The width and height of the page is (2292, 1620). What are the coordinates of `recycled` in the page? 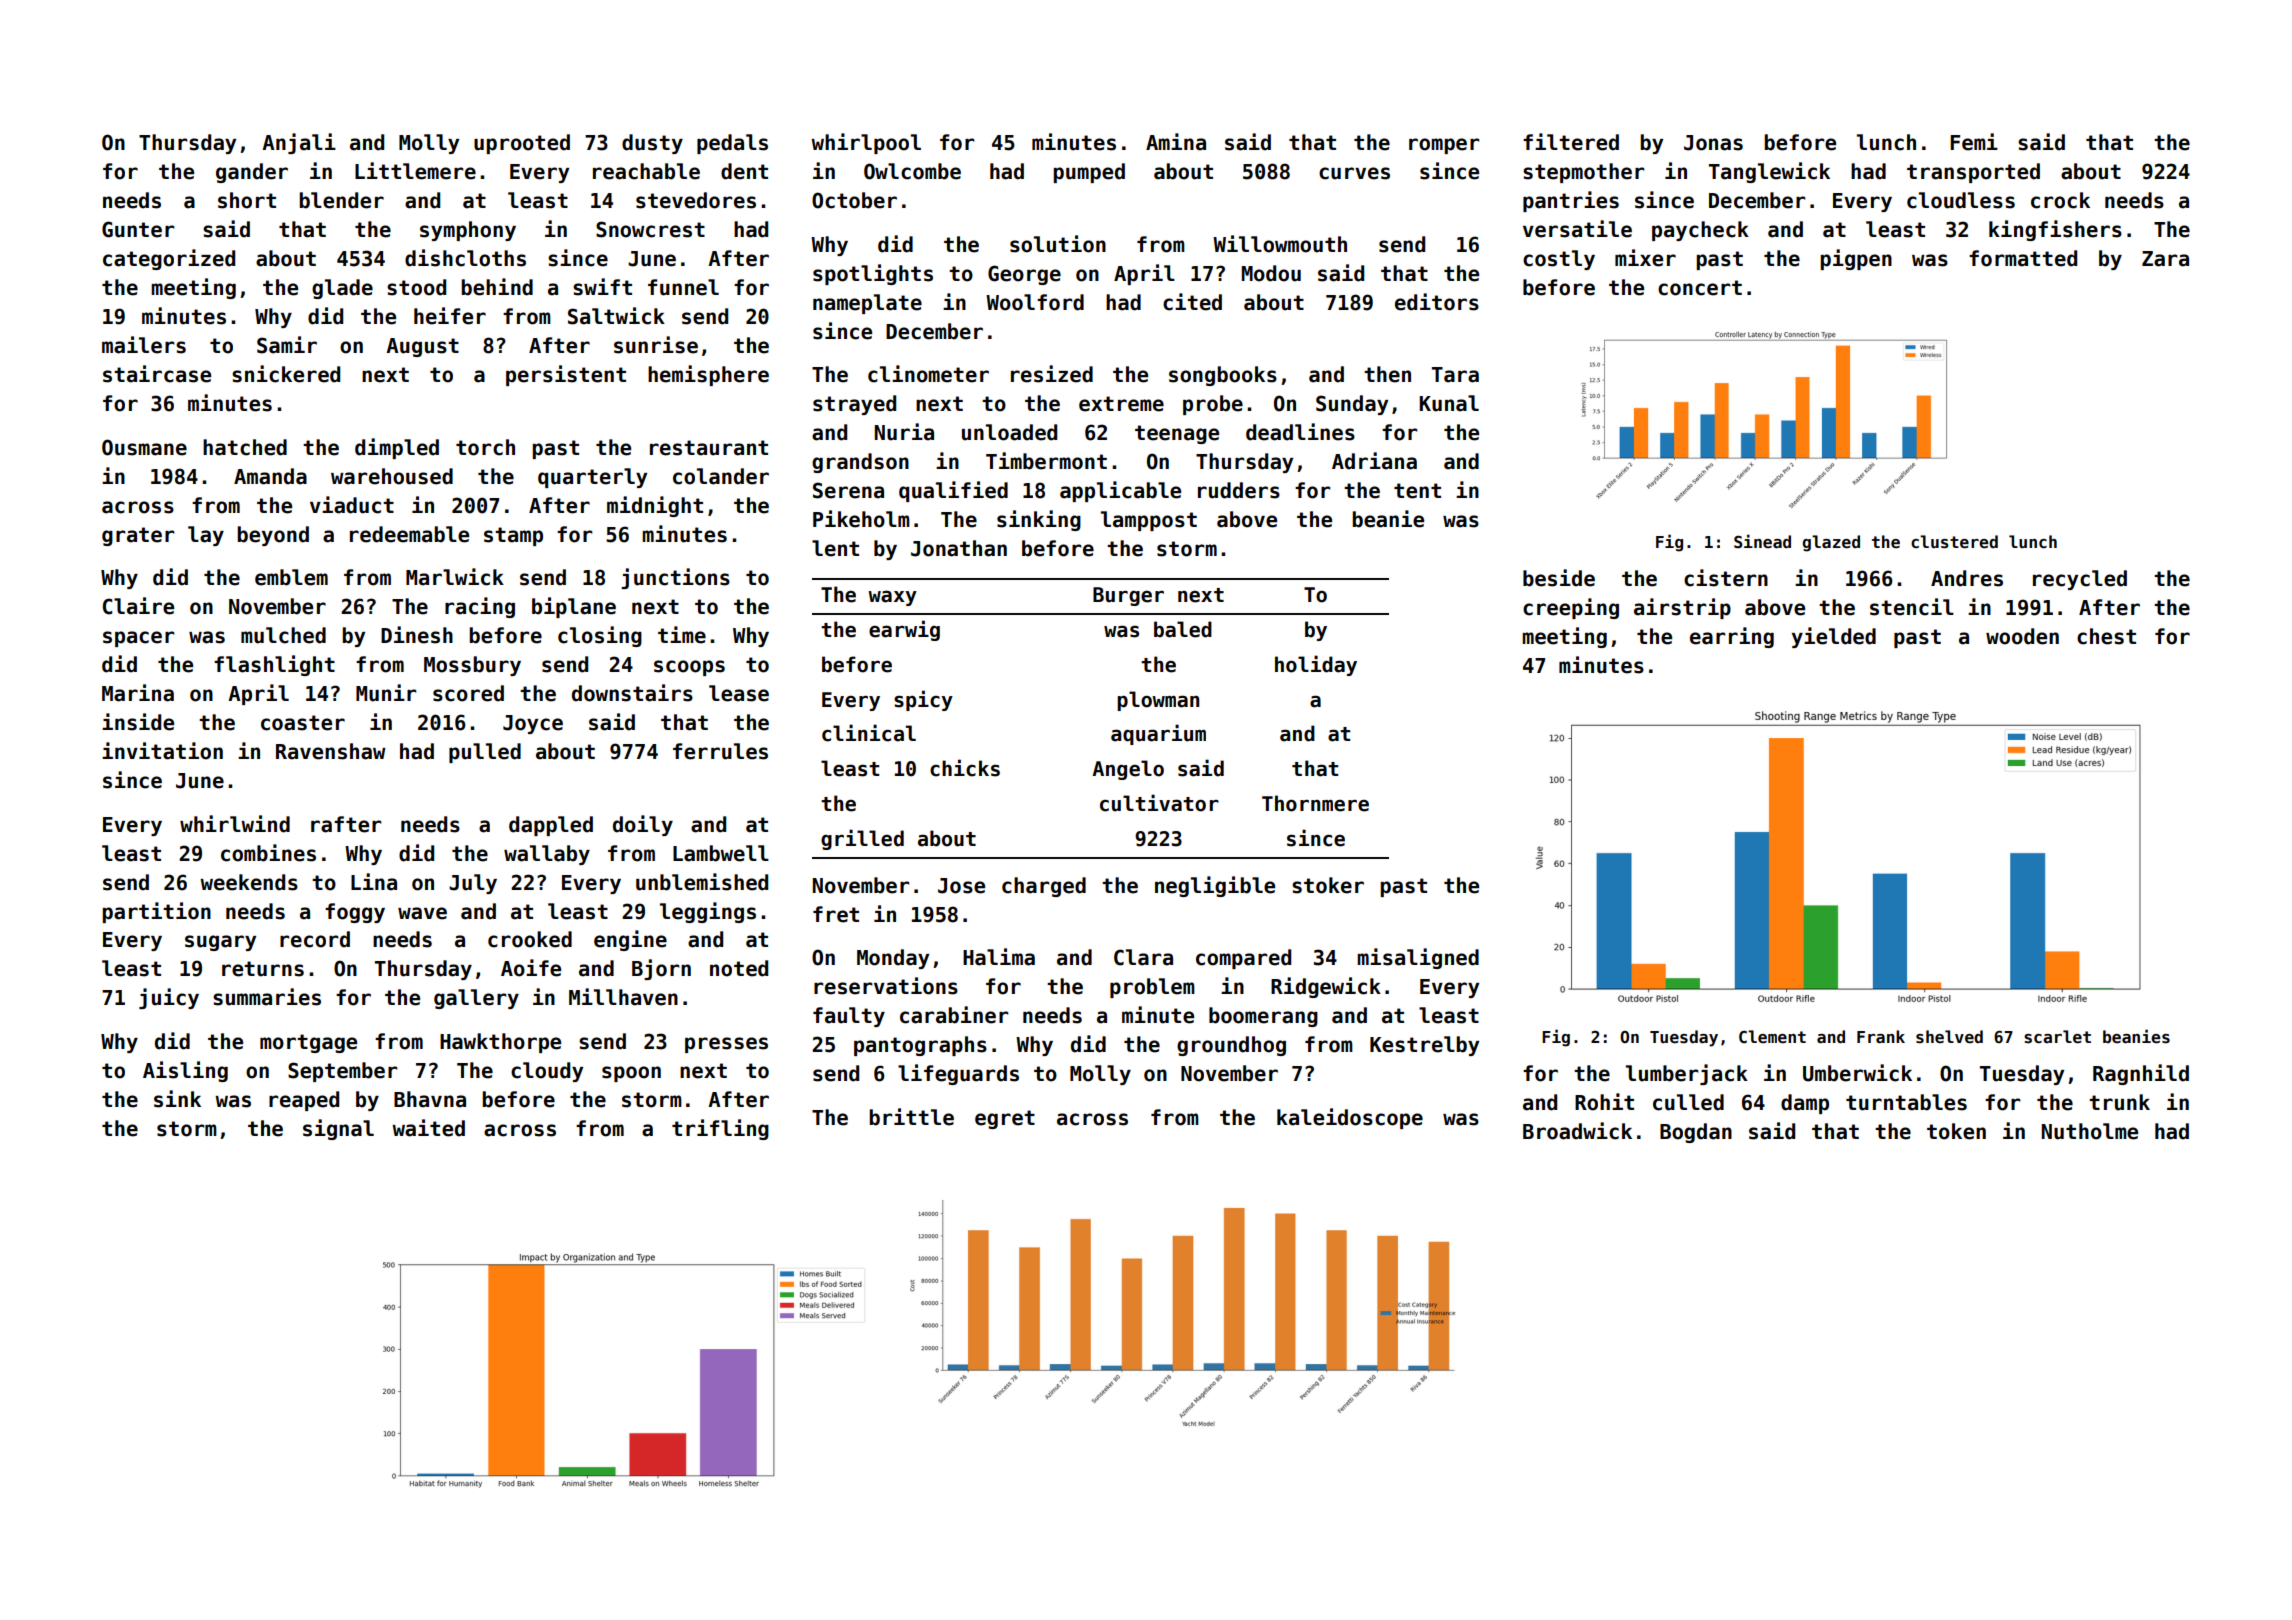 It's located at (2080, 580).
